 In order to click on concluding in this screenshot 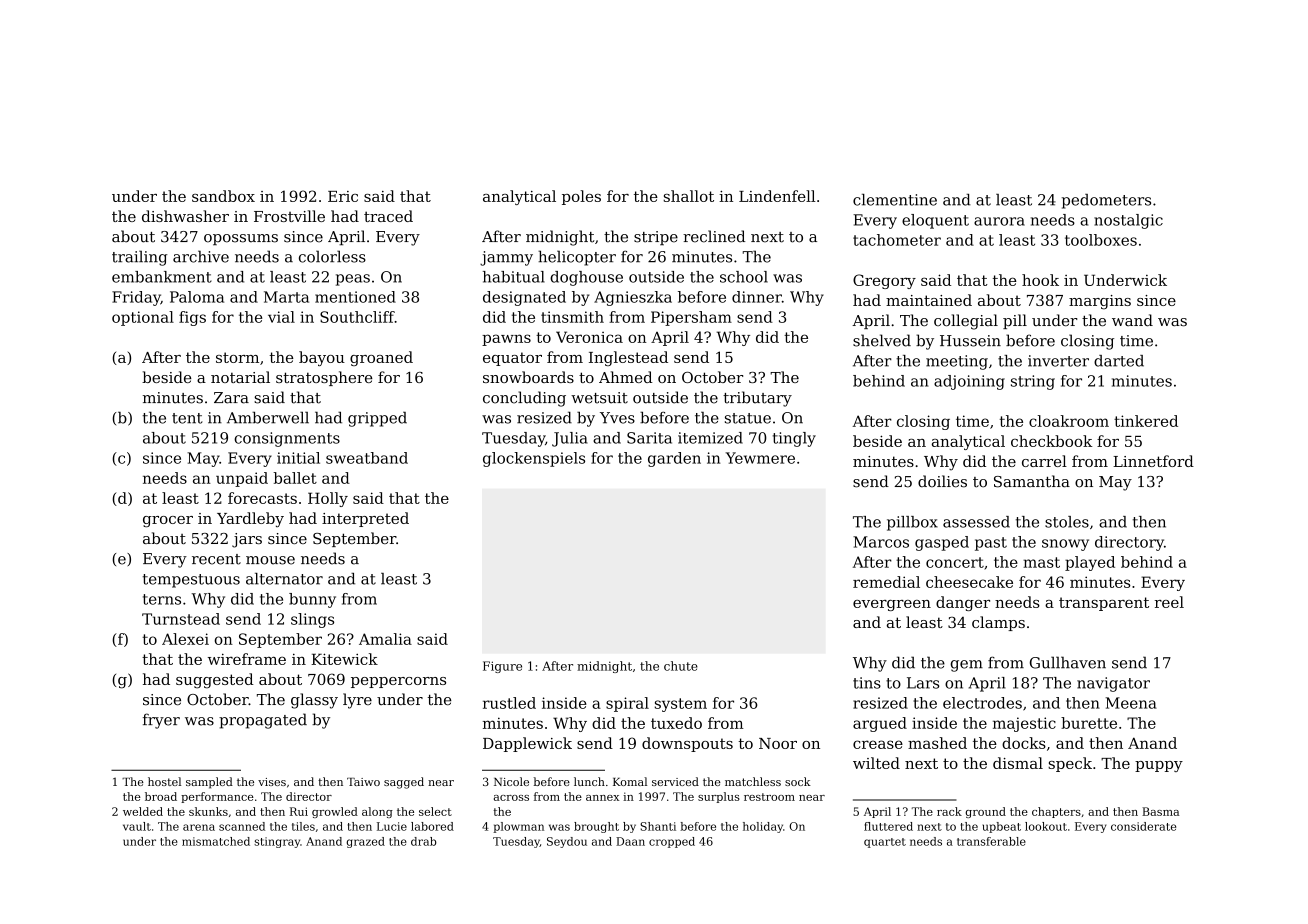, I will do `click(524, 399)`.
